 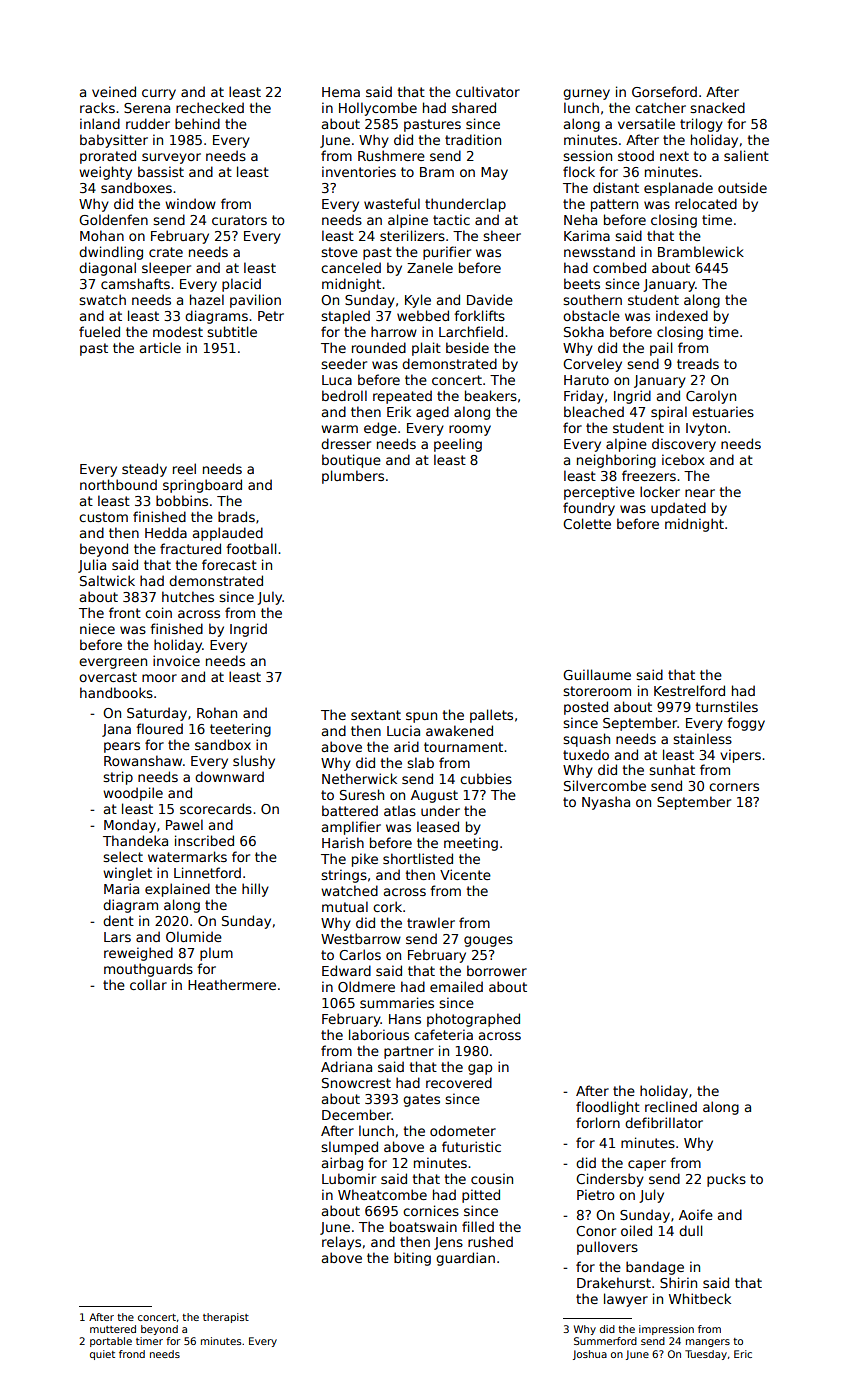 I want to click on turnstiles, so click(x=727, y=706).
